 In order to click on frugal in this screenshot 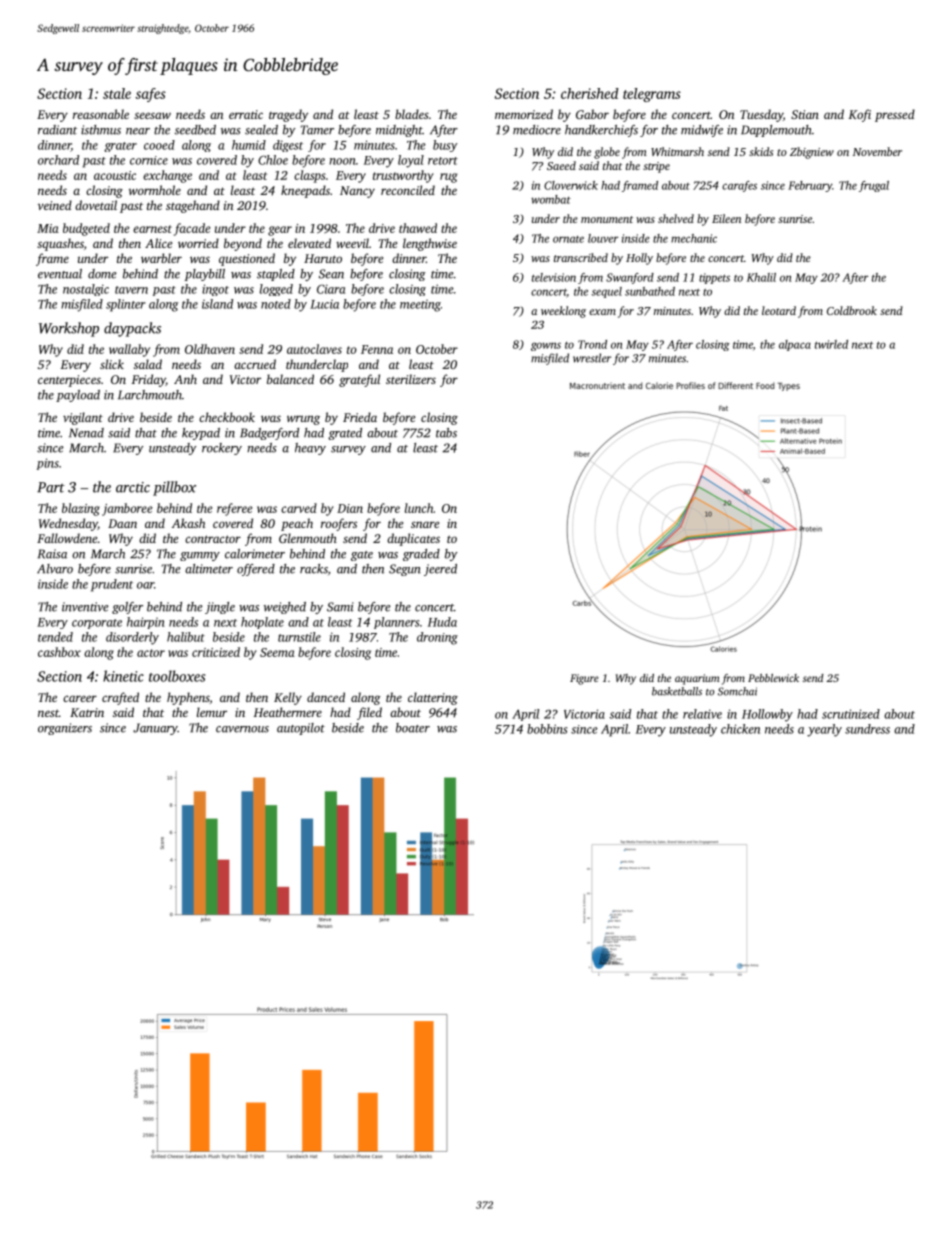, I will do `click(874, 186)`.
